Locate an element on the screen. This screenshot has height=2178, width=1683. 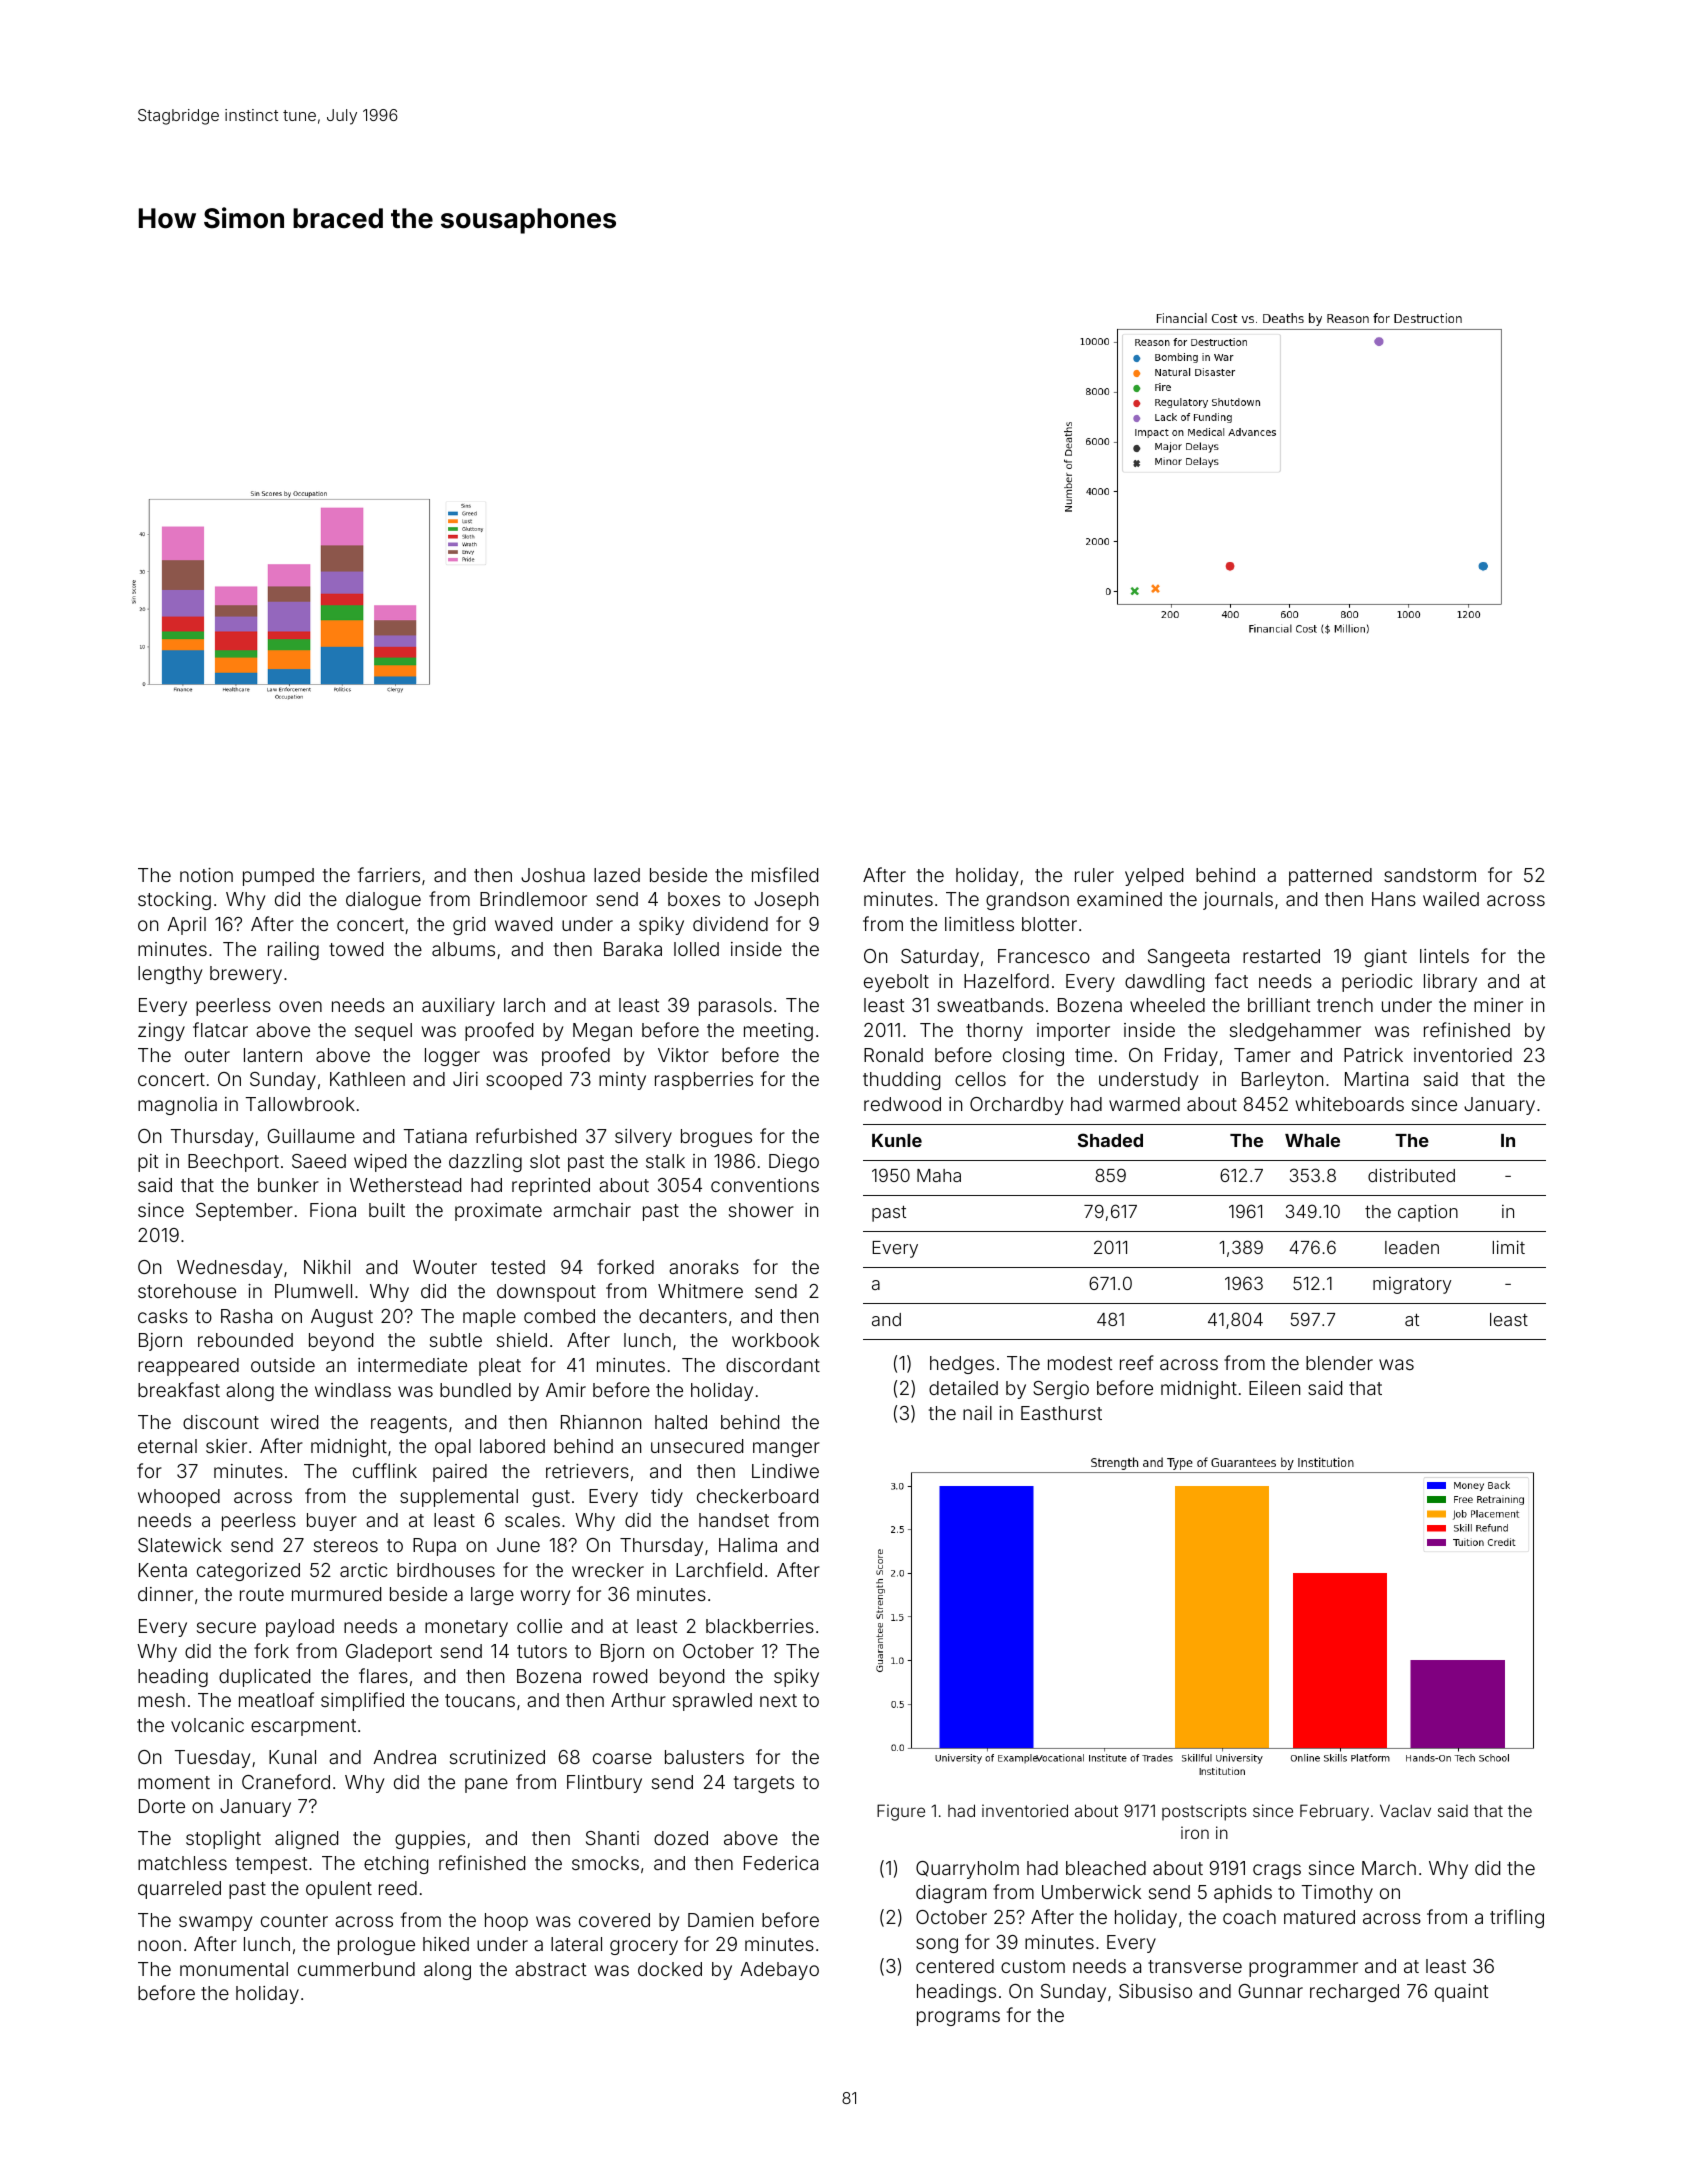
Figure is located at coordinates (901, 1812).
